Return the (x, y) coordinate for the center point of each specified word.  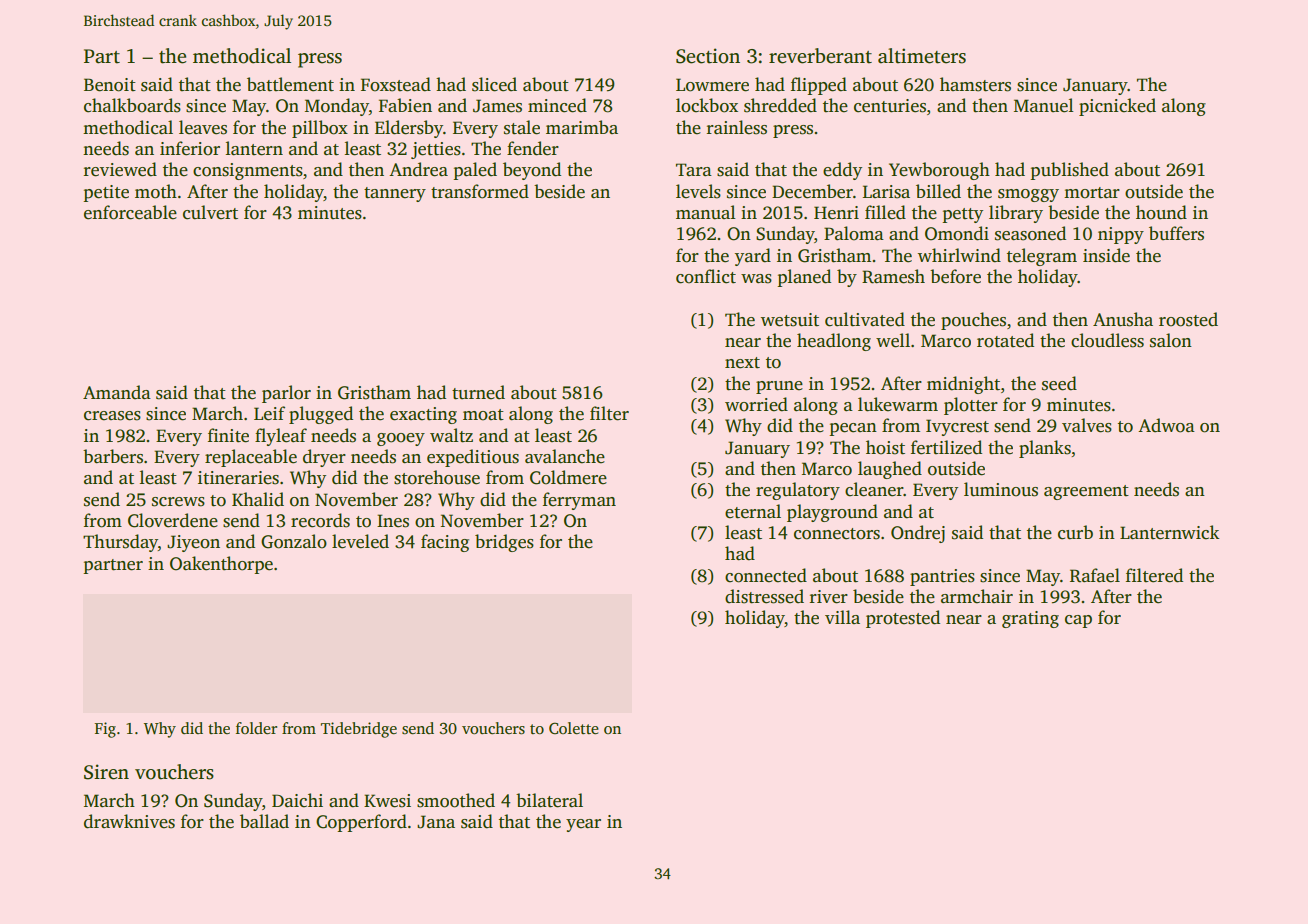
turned (478, 392)
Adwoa (1166, 425)
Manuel (1044, 105)
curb (1075, 532)
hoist (885, 447)
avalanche (565, 456)
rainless (737, 127)
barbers (113, 456)
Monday (337, 107)
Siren (106, 772)
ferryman (579, 501)
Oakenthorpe (221, 565)
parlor (286, 394)
